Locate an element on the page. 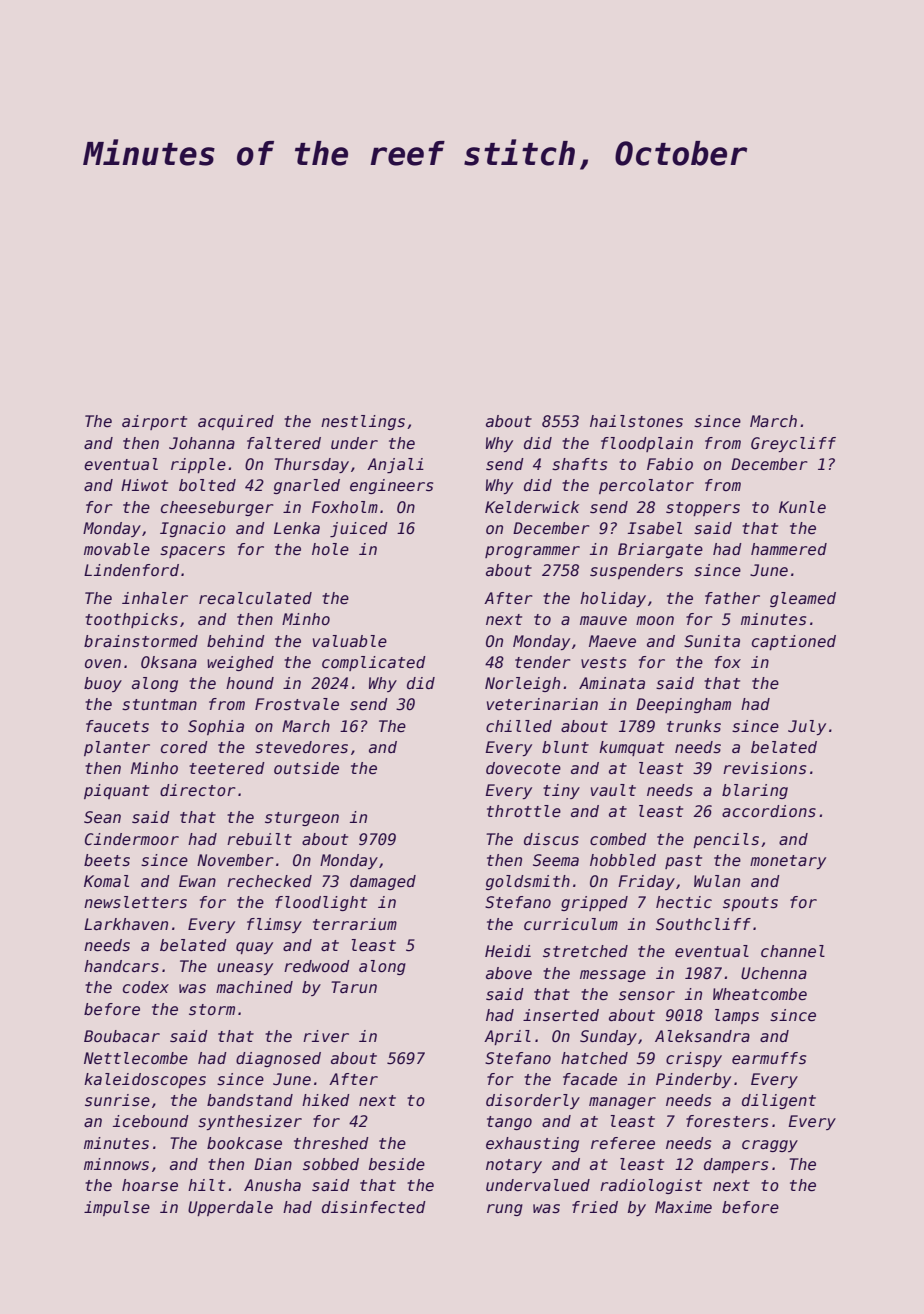 Image resolution: width=924 pixels, height=1314 pixels. spacers is located at coordinates (192, 552).
